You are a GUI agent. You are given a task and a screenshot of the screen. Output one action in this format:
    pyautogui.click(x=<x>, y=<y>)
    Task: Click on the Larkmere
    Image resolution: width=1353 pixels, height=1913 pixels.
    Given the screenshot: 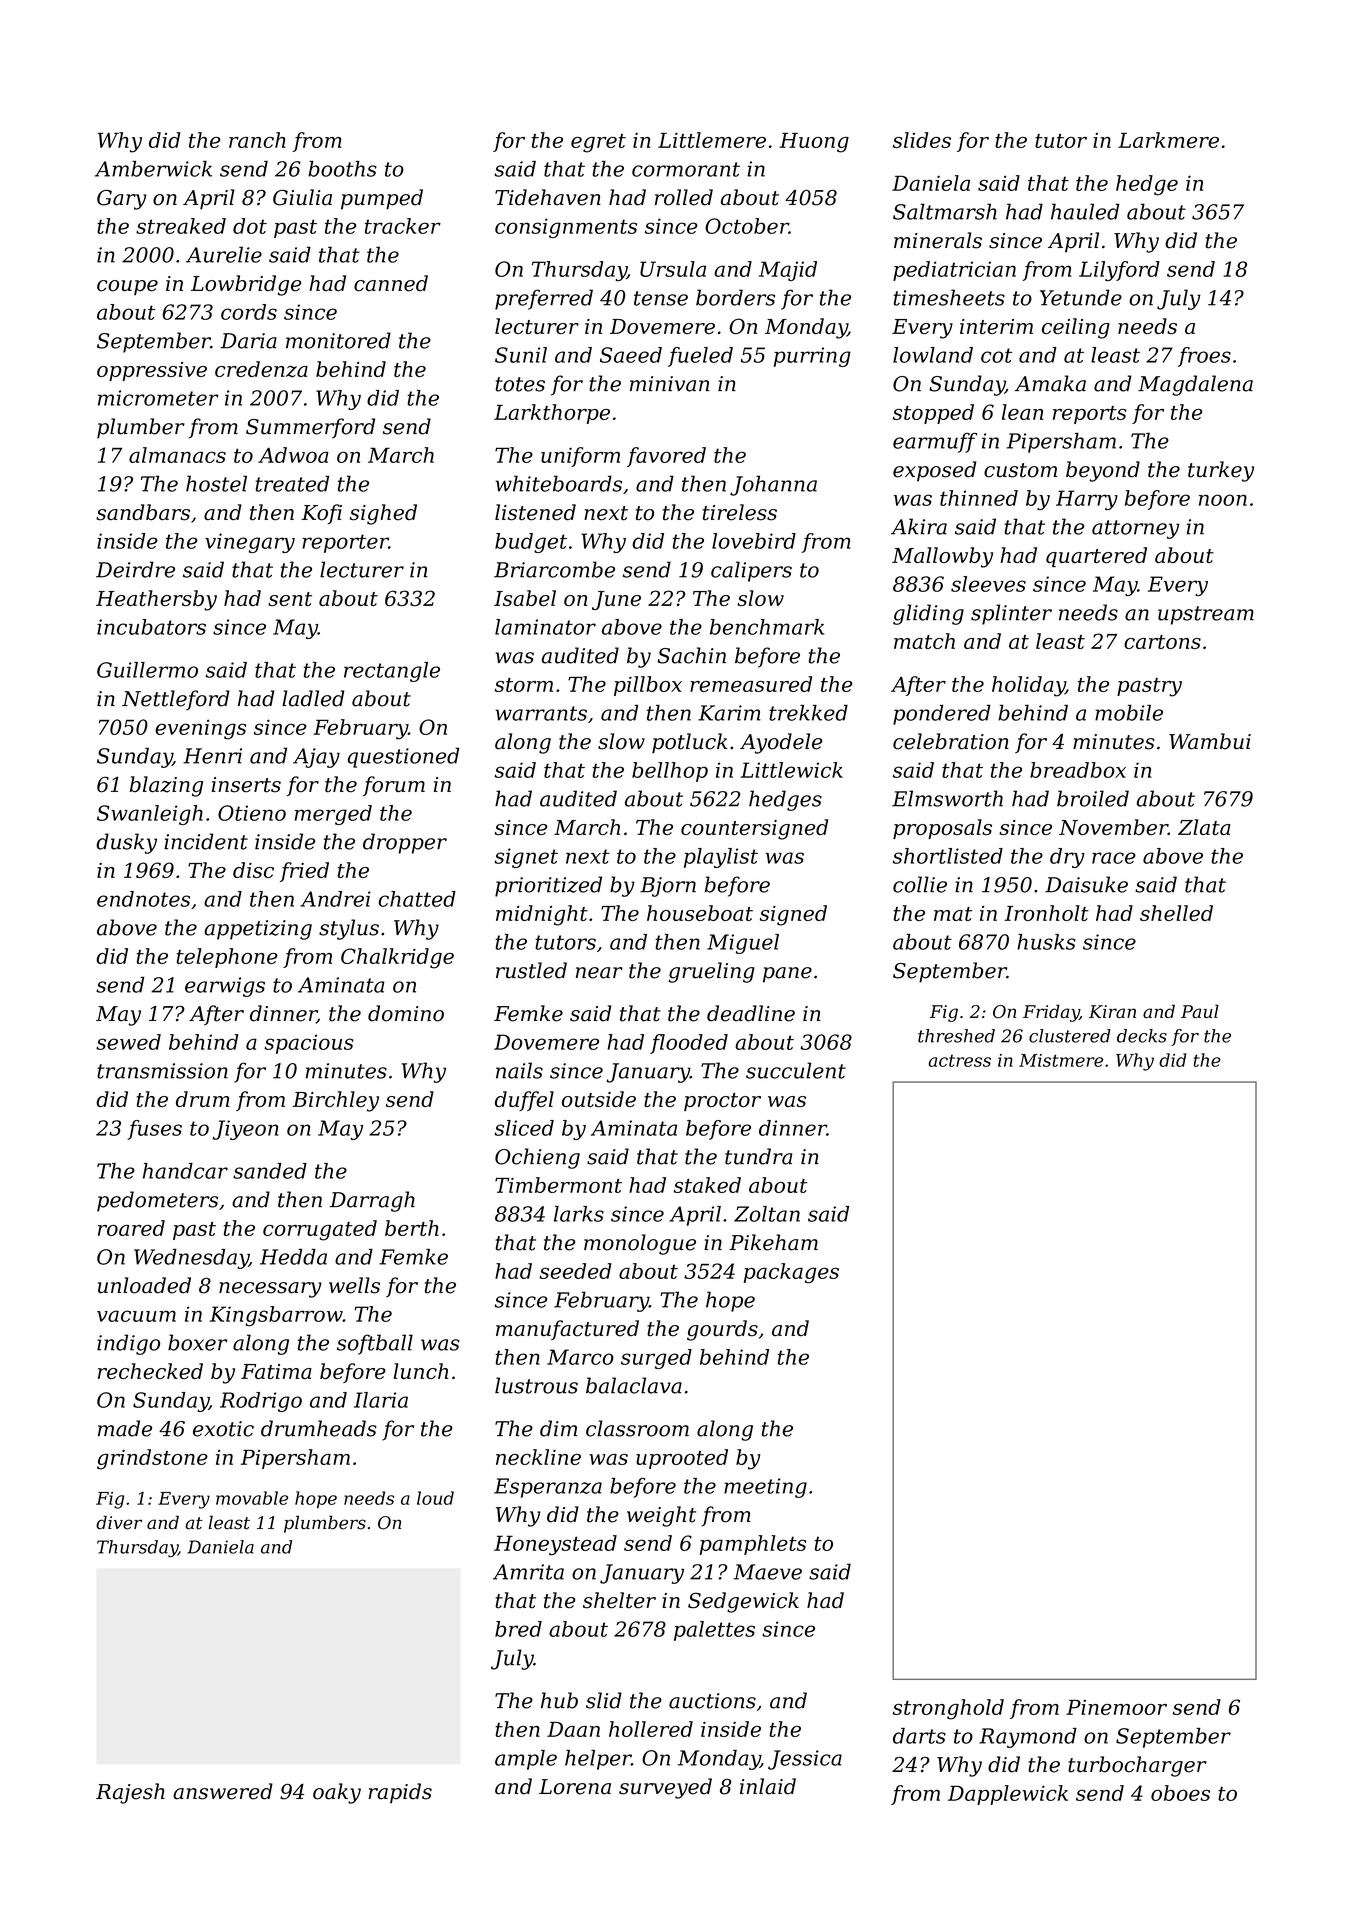 What is the action you would take?
    pyautogui.click(x=1168, y=140)
